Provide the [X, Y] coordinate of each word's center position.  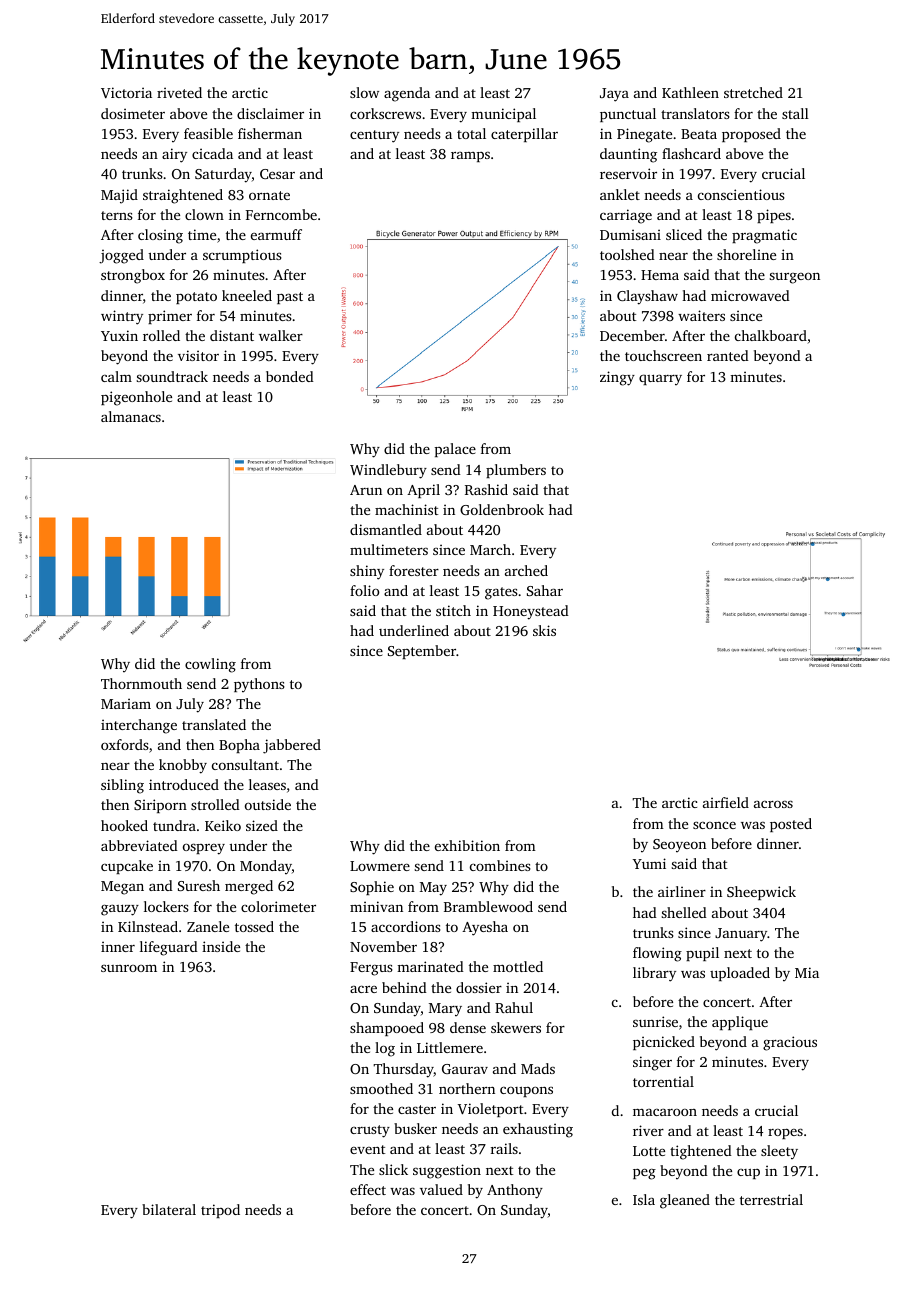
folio [364, 590]
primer [170, 317]
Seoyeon [679, 845]
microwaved [750, 295]
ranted [728, 355]
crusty [370, 1131]
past [290, 298]
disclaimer [270, 113]
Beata [699, 134]
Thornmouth [141, 683]
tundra [174, 825]
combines [500, 865]
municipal [503, 115]
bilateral [169, 1209]
